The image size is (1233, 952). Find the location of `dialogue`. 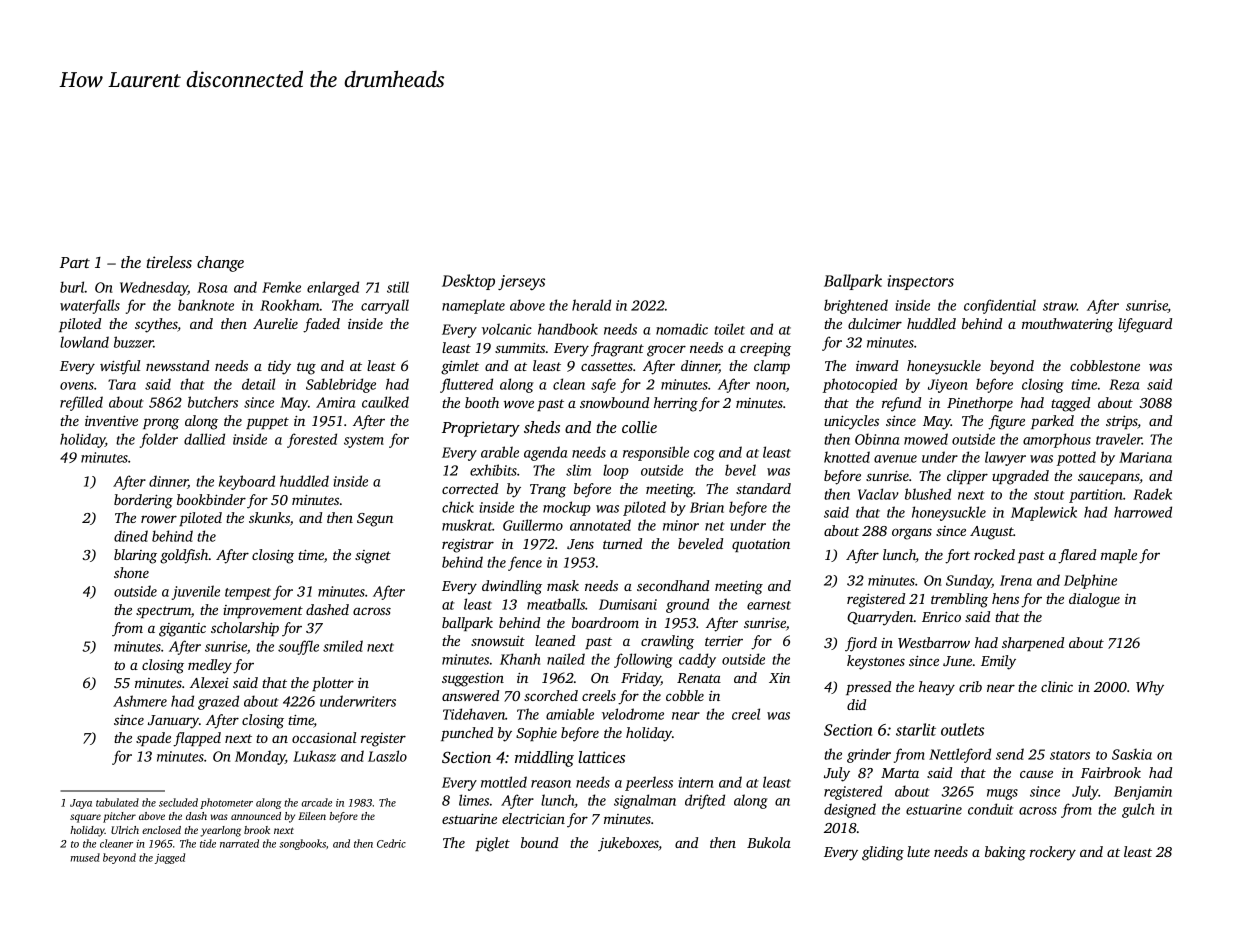

dialogue is located at coordinates (1094, 600).
